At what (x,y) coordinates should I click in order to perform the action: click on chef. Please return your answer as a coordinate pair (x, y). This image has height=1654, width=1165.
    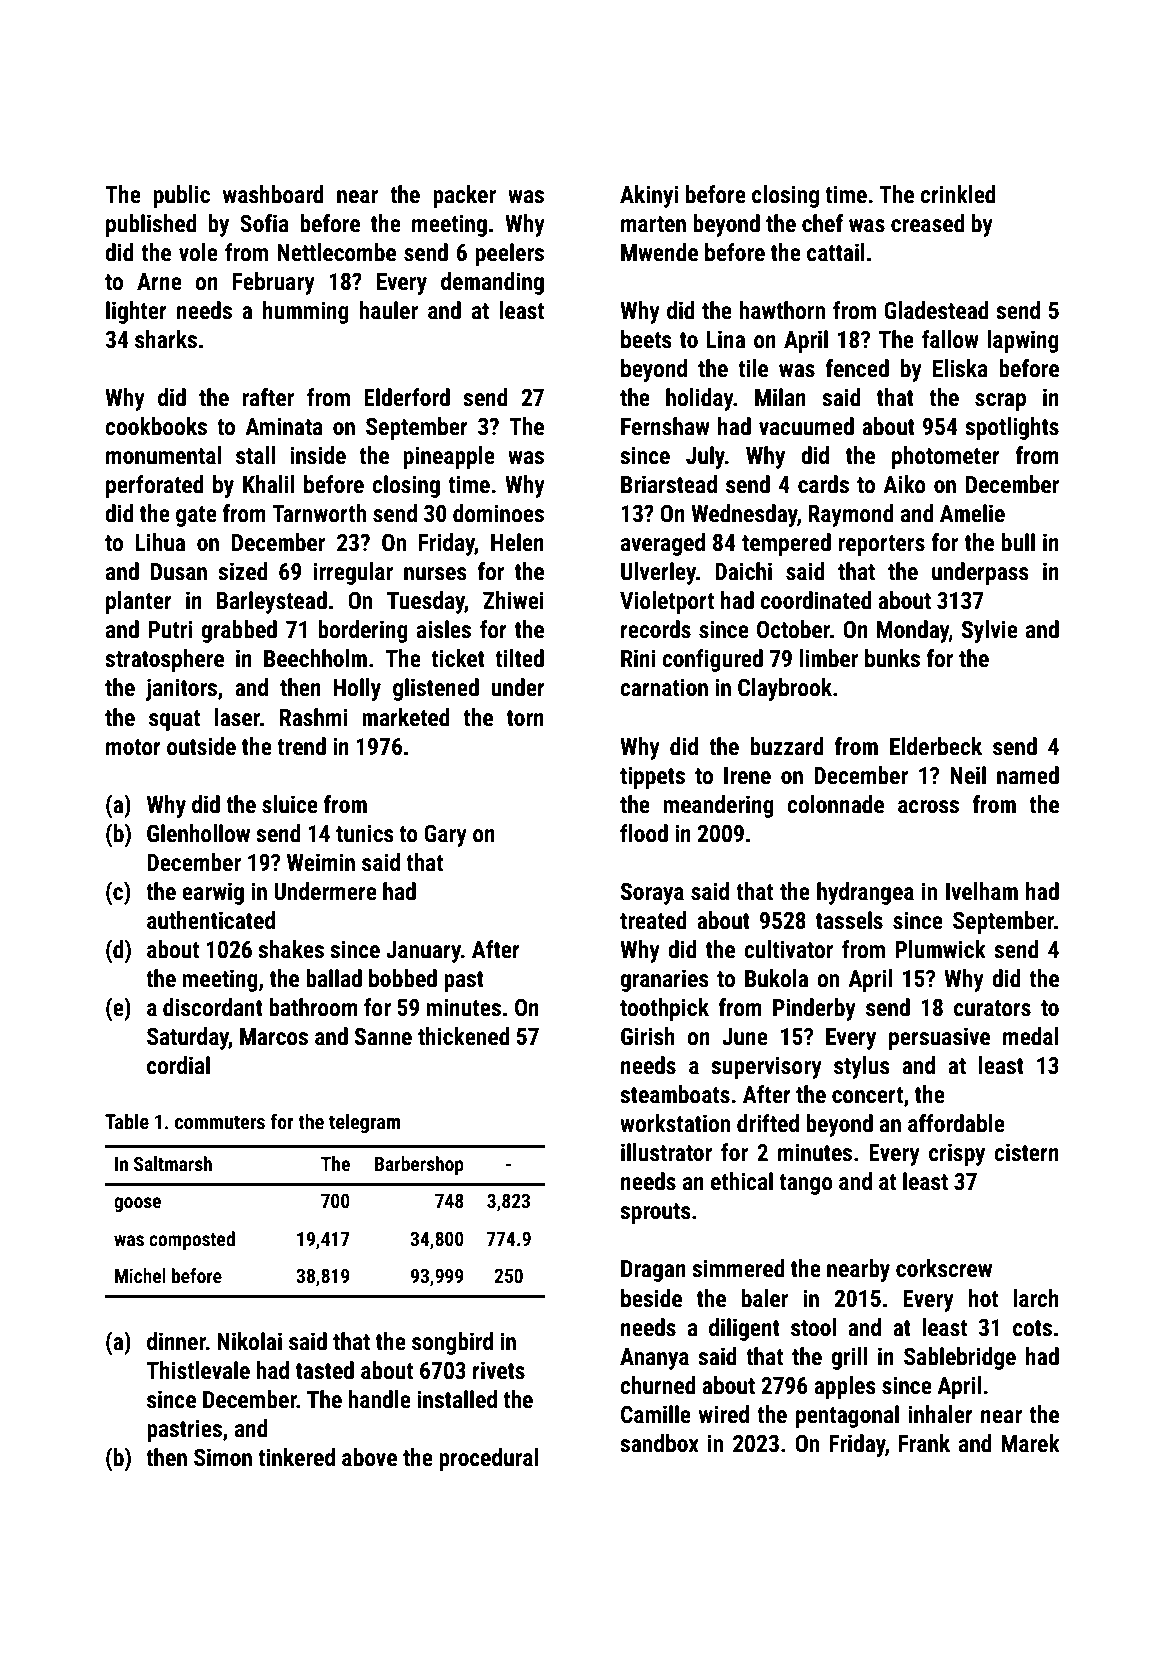
    Looking at the image, I should click on (822, 223).
